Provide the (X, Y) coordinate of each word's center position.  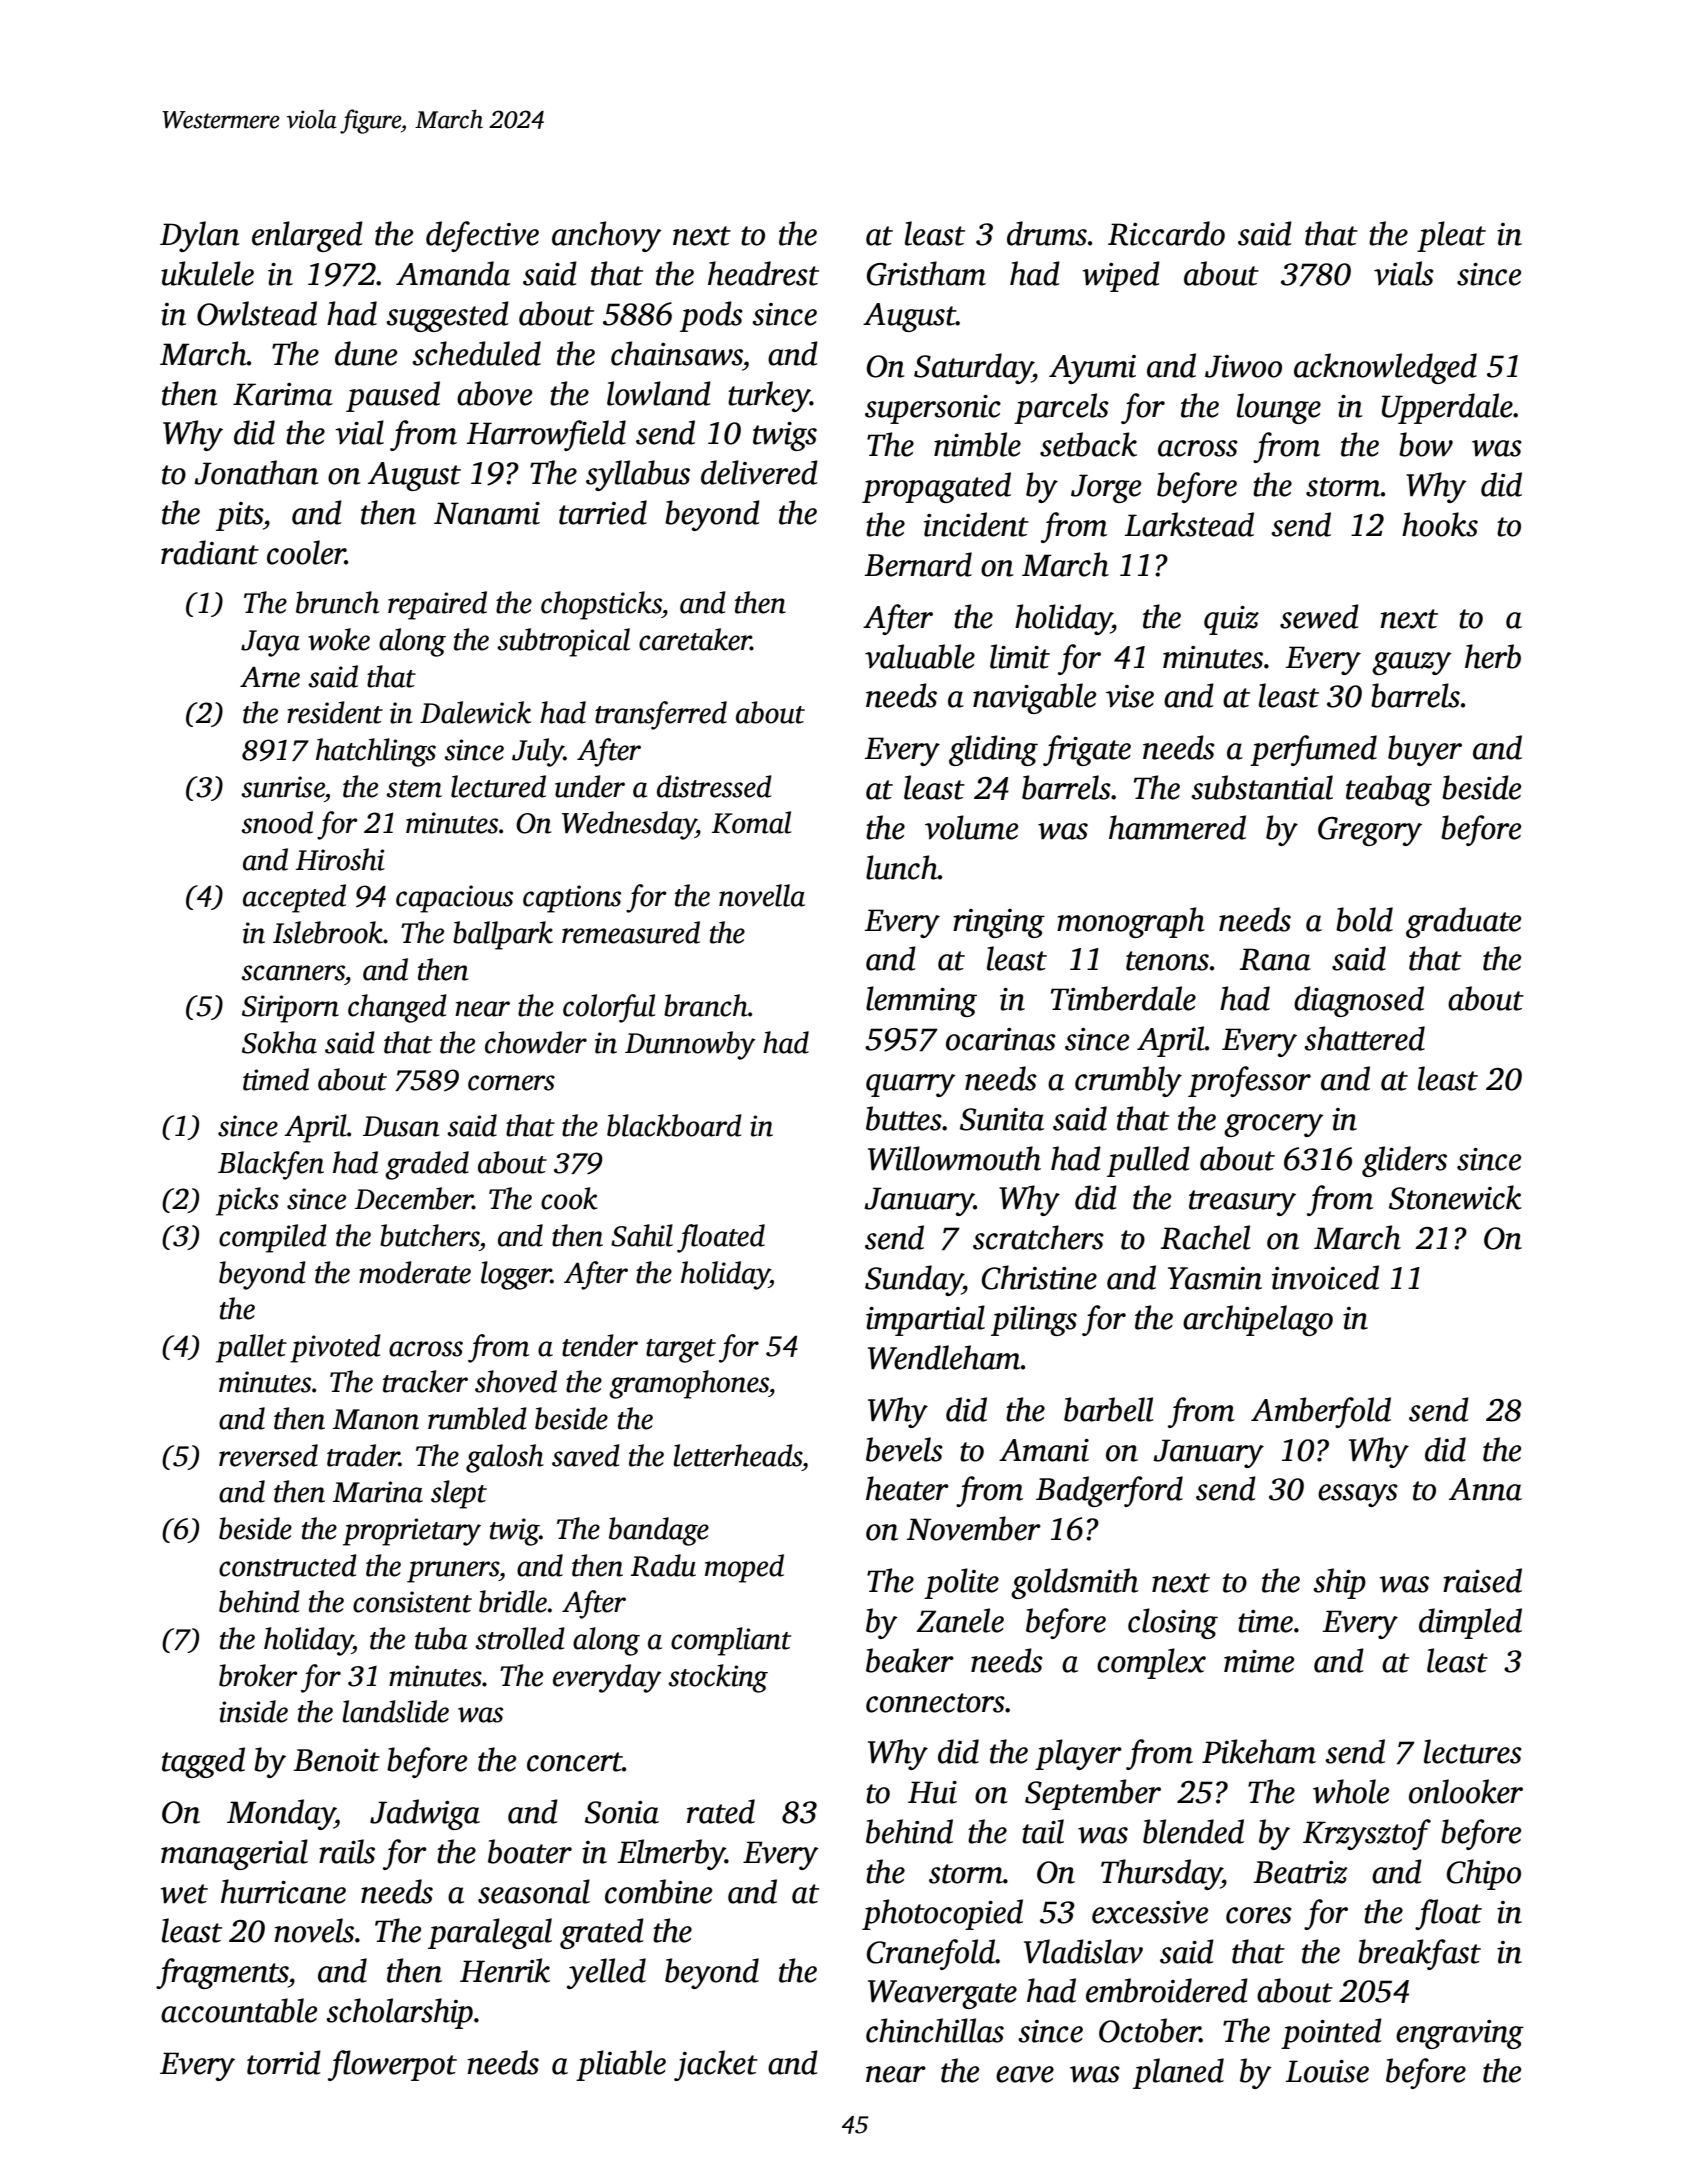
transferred (661, 715)
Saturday (973, 368)
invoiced (1325, 1277)
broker (258, 1675)
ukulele (207, 273)
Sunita (1002, 1119)
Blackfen (271, 1165)
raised (1482, 1580)
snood (277, 822)
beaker (910, 1660)
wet (184, 1894)
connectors (935, 1703)
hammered (1177, 827)
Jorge (1106, 488)
